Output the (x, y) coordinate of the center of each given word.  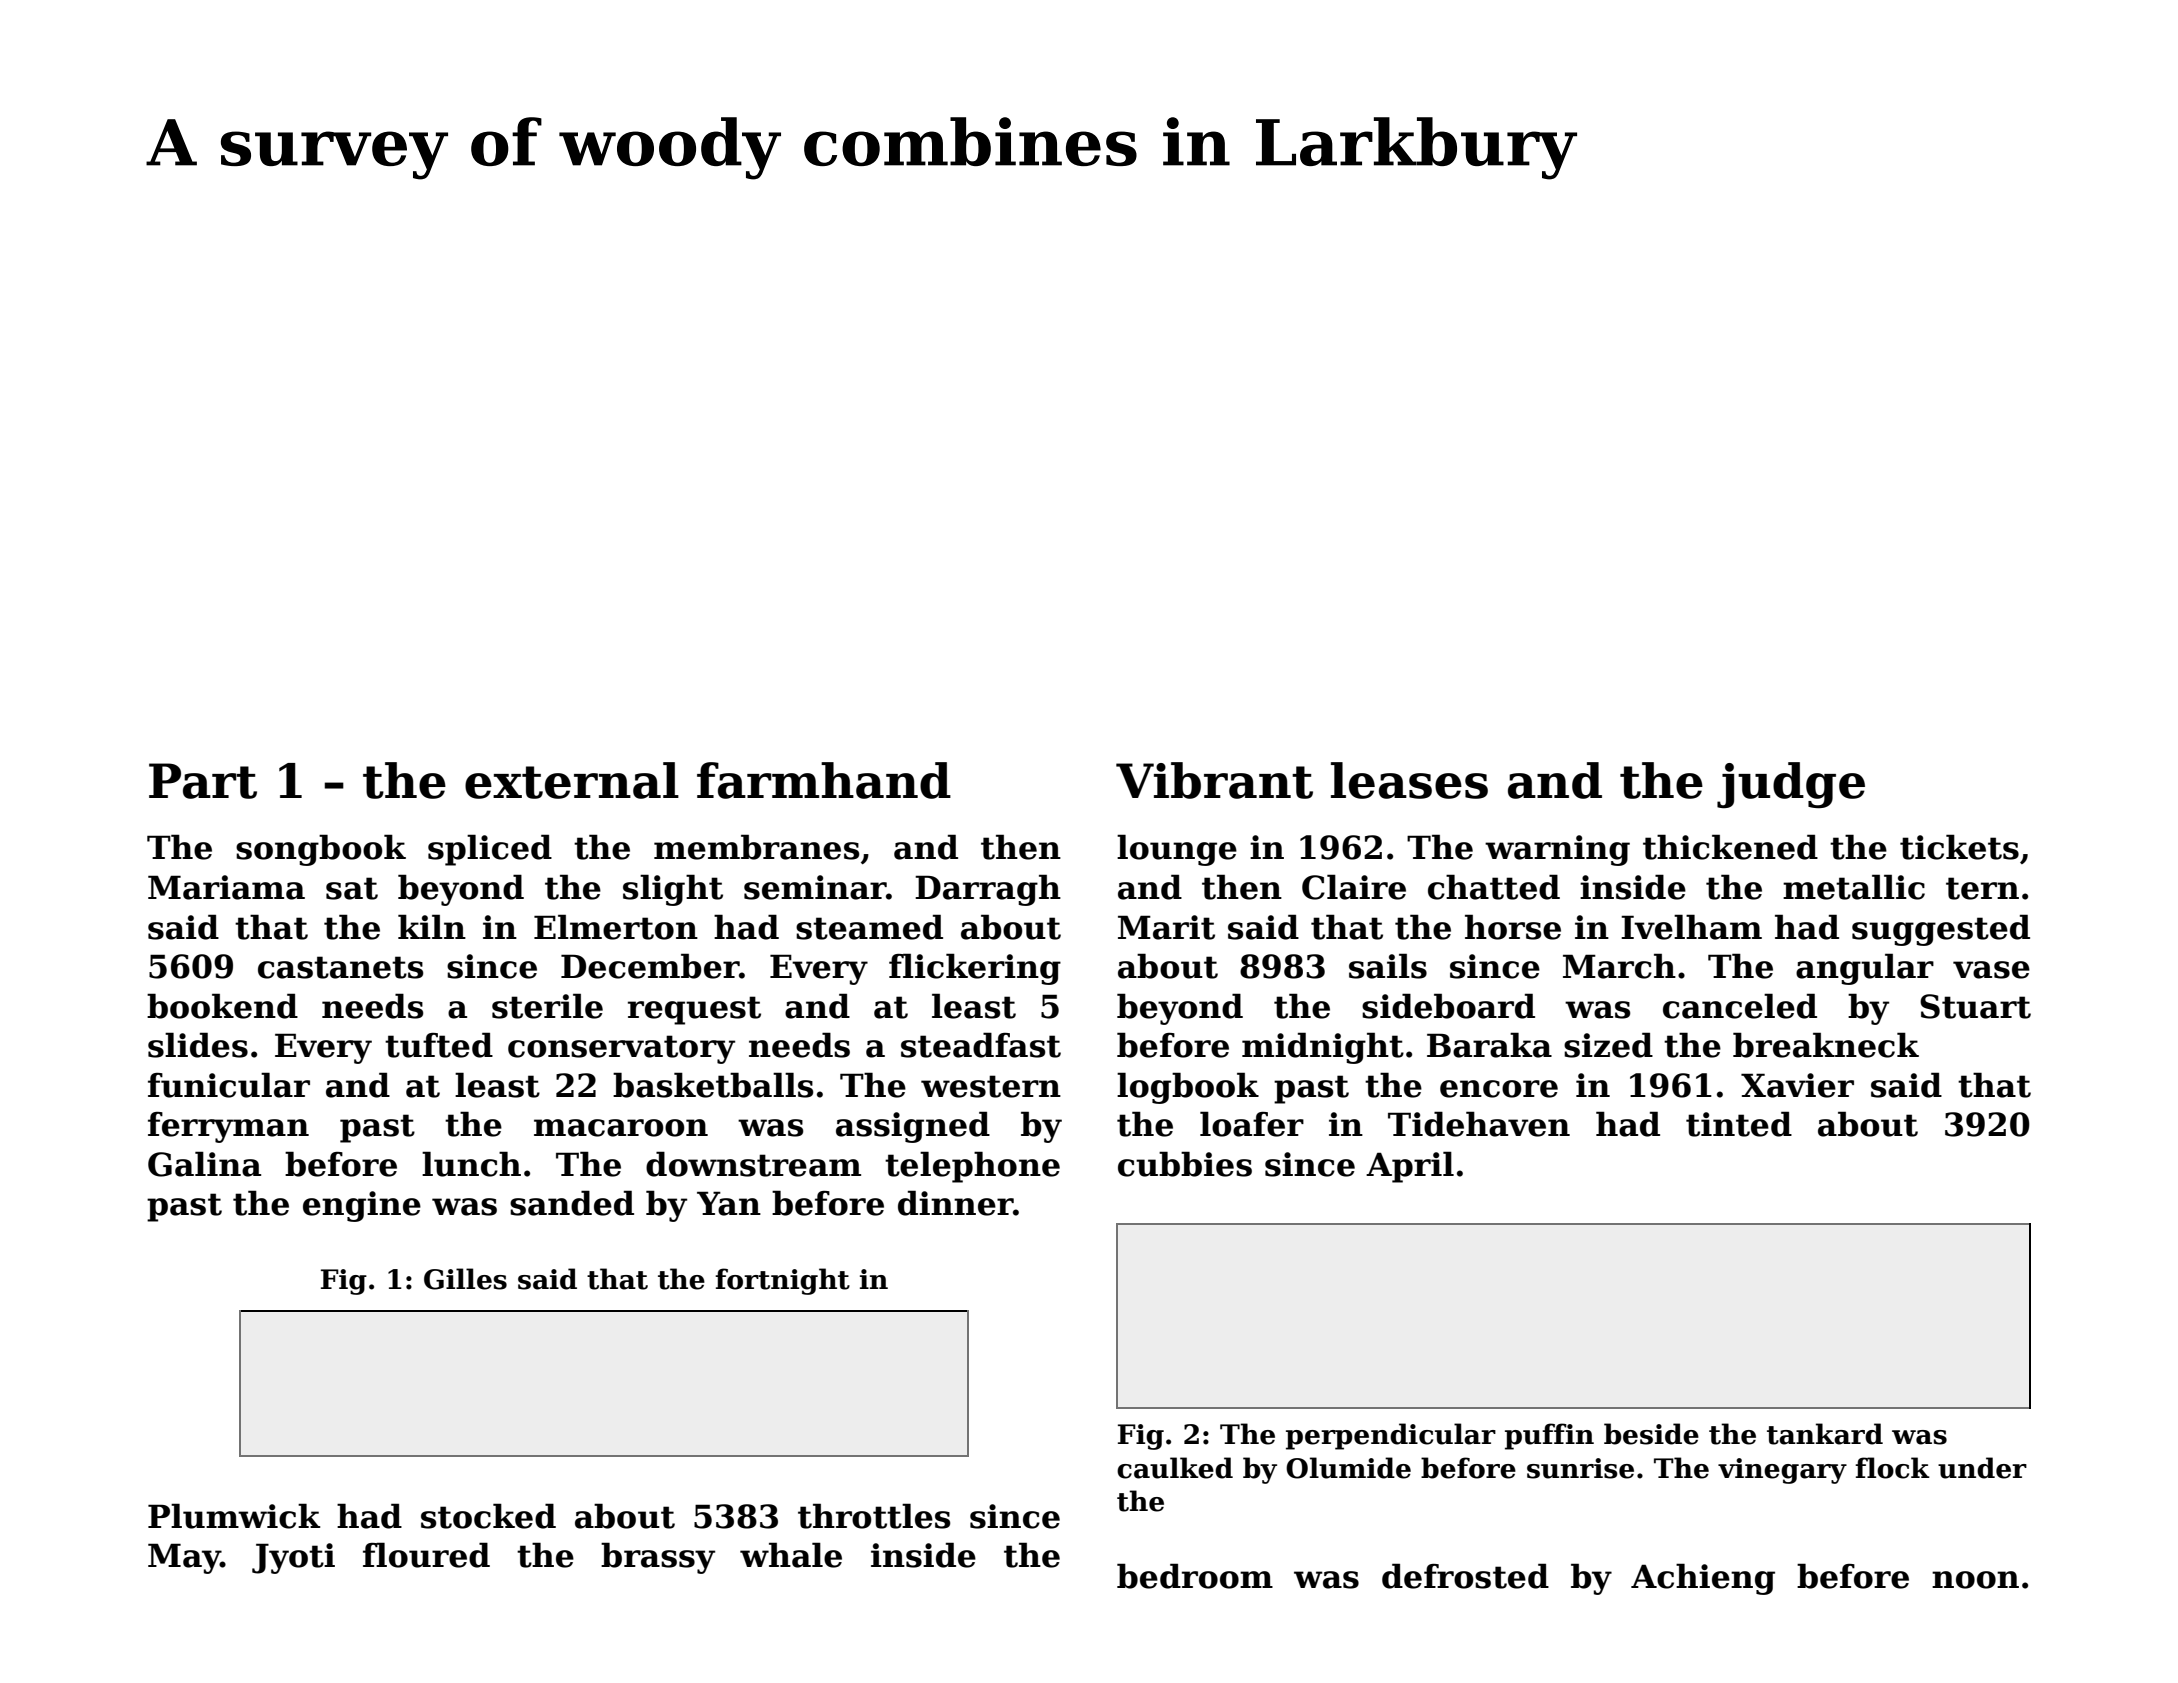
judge (1791, 785)
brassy (658, 1558)
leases (1409, 780)
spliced (490, 850)
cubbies (1185, 1164)
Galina (204, 1164)
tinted (1739, 1124)
